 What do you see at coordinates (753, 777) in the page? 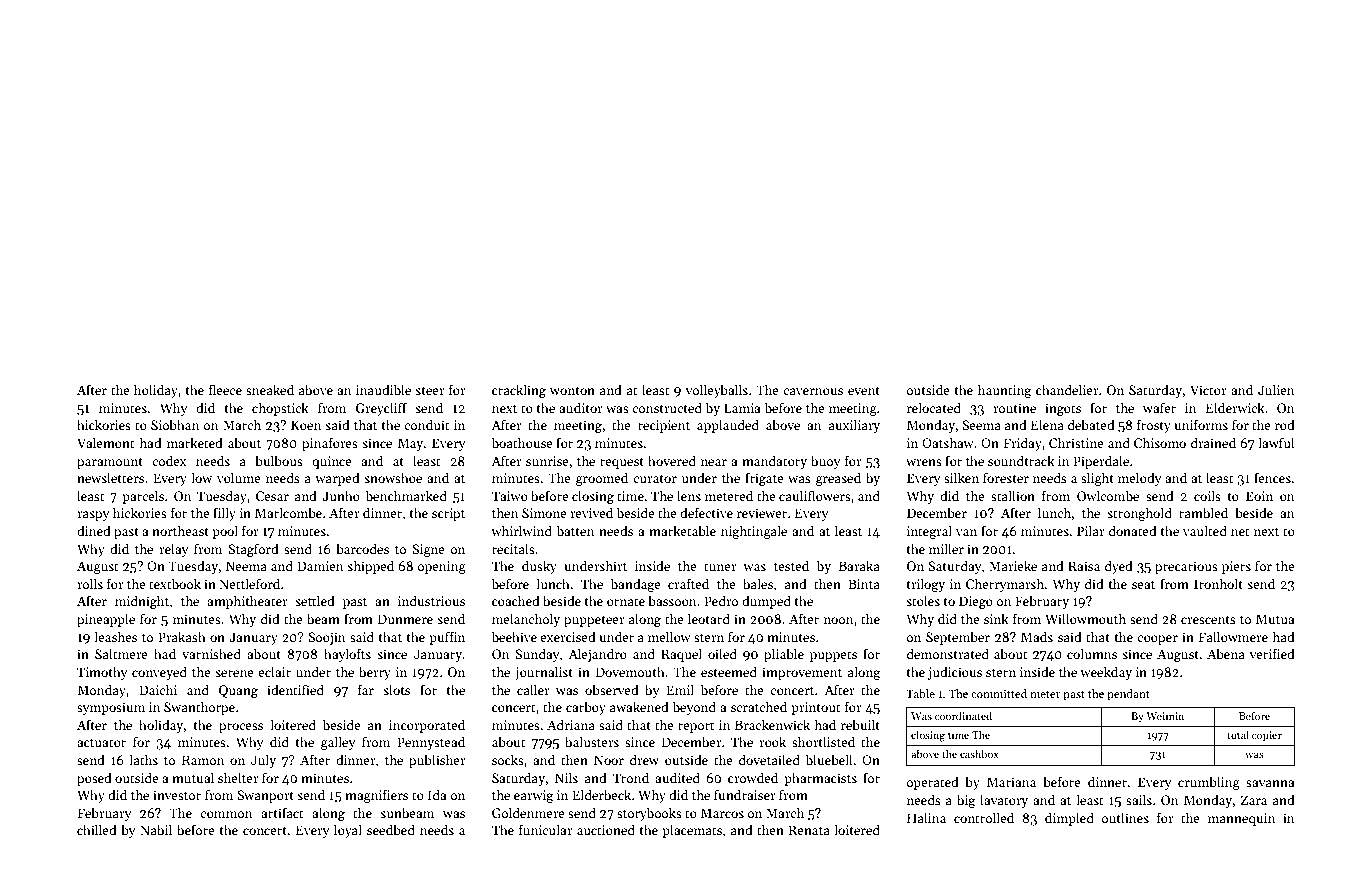
I see `crowded` at bounding box center [753, 777].
